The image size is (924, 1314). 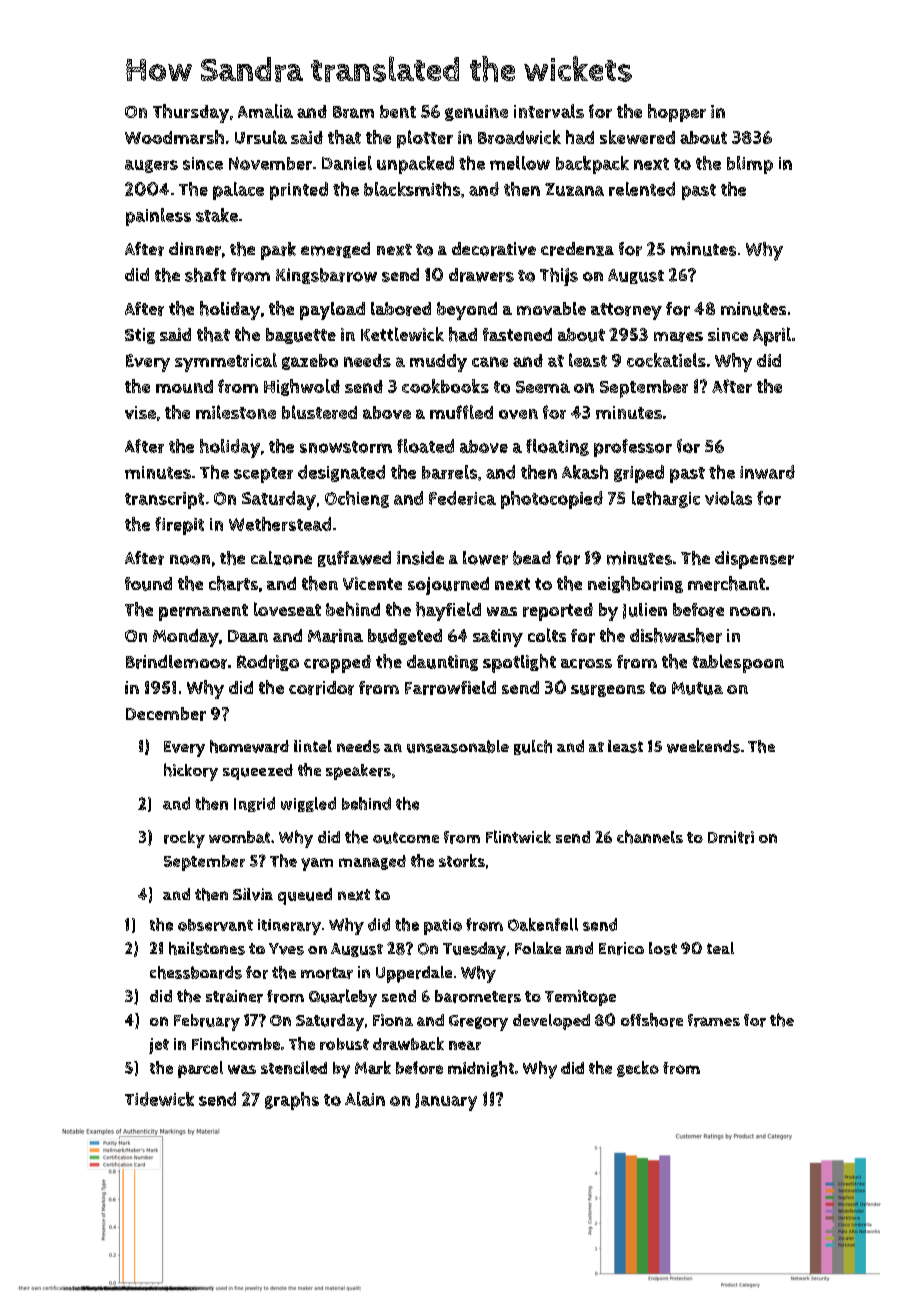 I want to click on hailstones, so click(x=207, y=948).
